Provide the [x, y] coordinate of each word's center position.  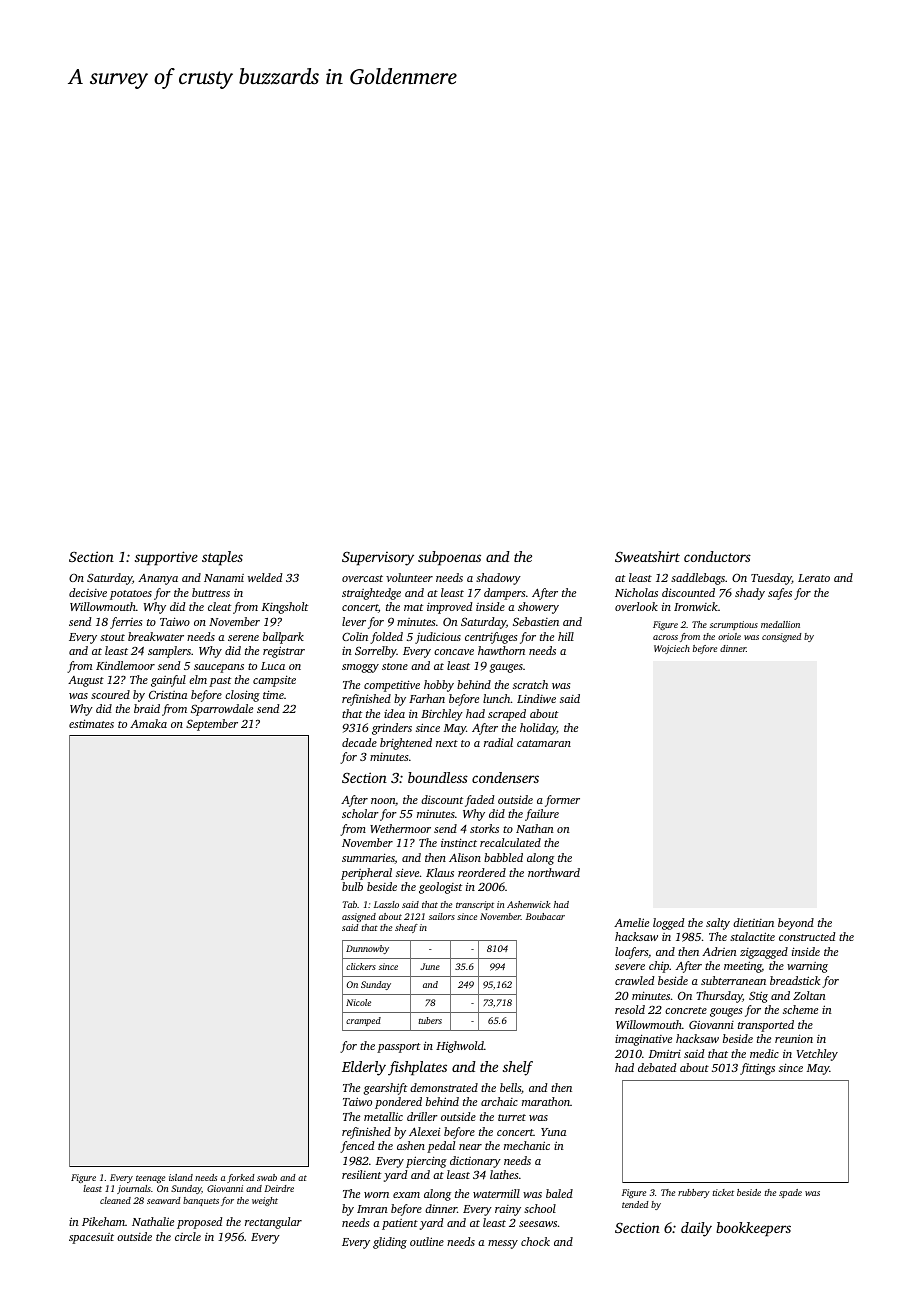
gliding [390, 1243]
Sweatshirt [647, 556]
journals [134, 1189]
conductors [717, 556]
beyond [796, 924]
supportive [166, 558]
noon [383, 801]
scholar [360, 813]
